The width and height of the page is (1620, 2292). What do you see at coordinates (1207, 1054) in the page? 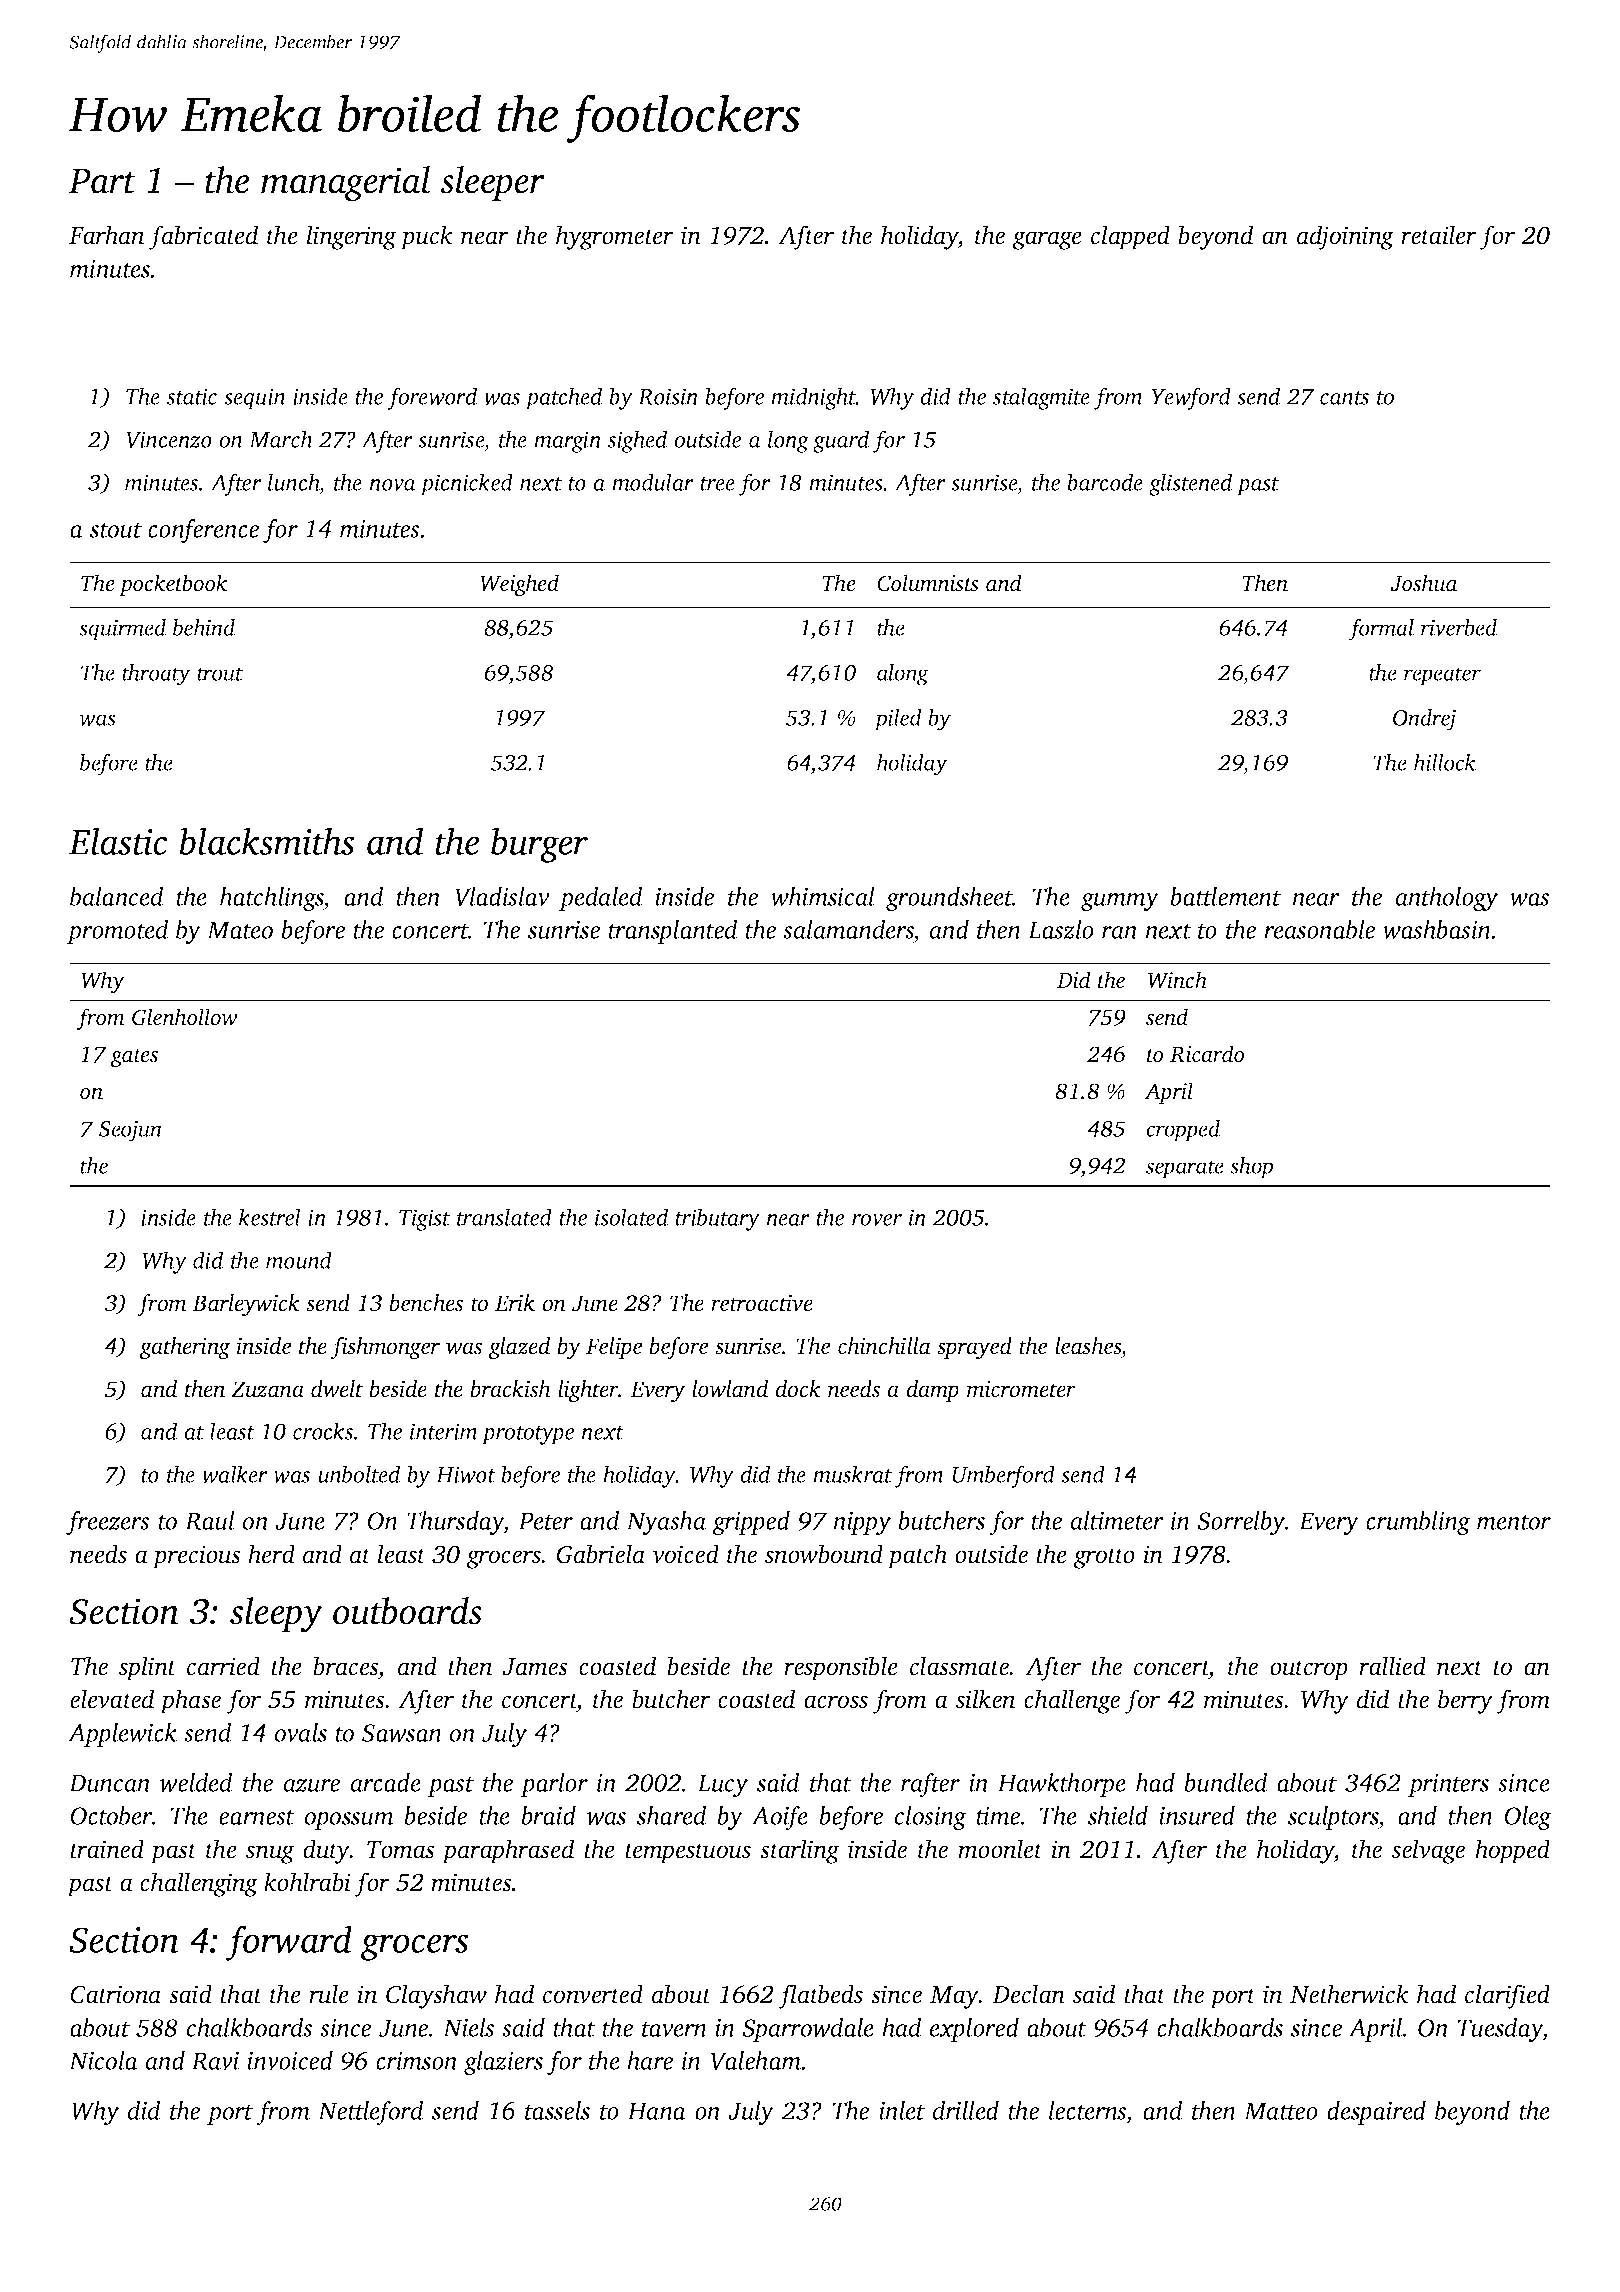
I see `Ricardo` at bounding box center [1207, 1054].
